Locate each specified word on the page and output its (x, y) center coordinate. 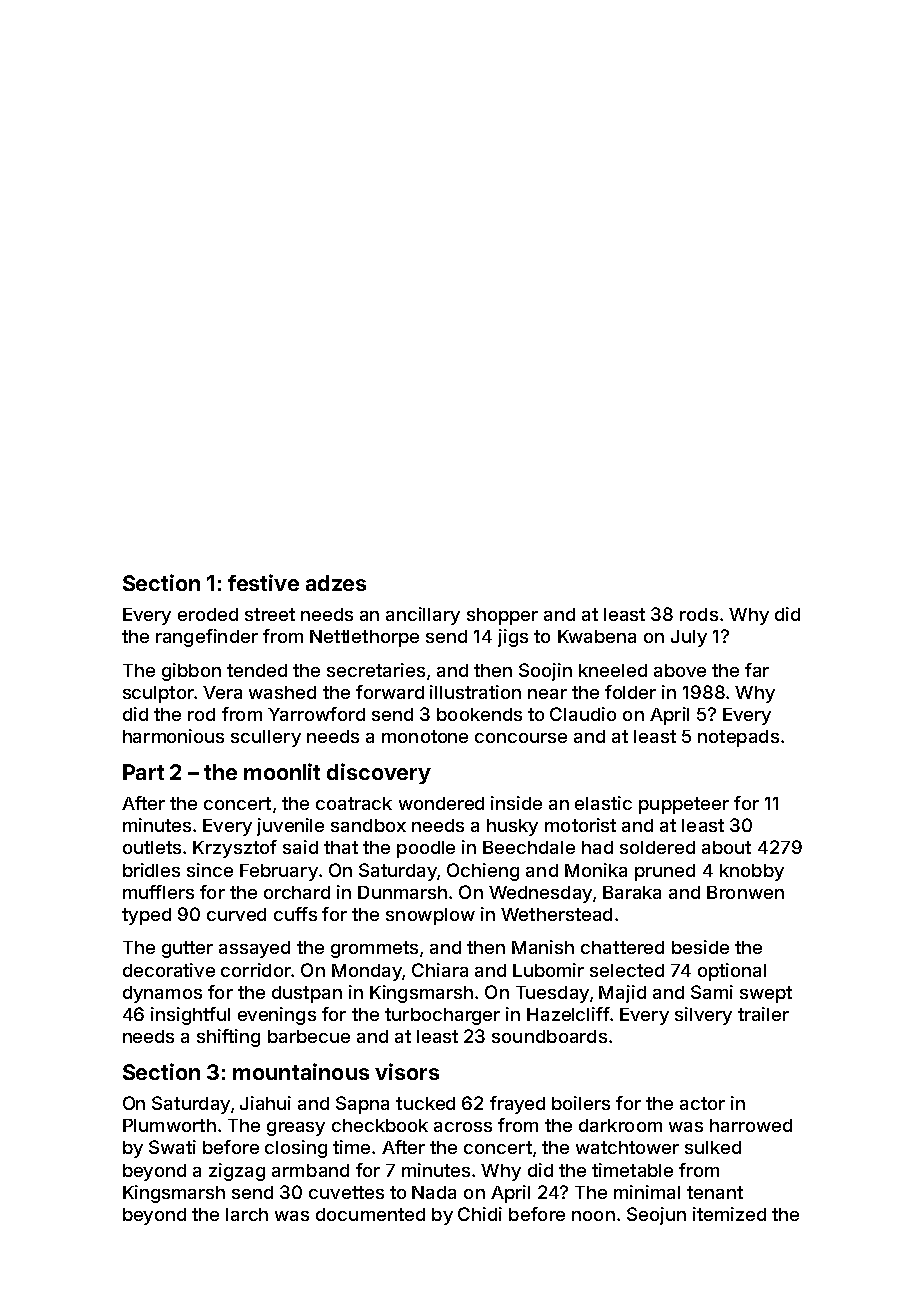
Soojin (545, 672)
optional (732, 972)
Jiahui (265, 1103)
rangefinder (207, 638)
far (757, 670)
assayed (254, 949)
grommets (374, 949)
